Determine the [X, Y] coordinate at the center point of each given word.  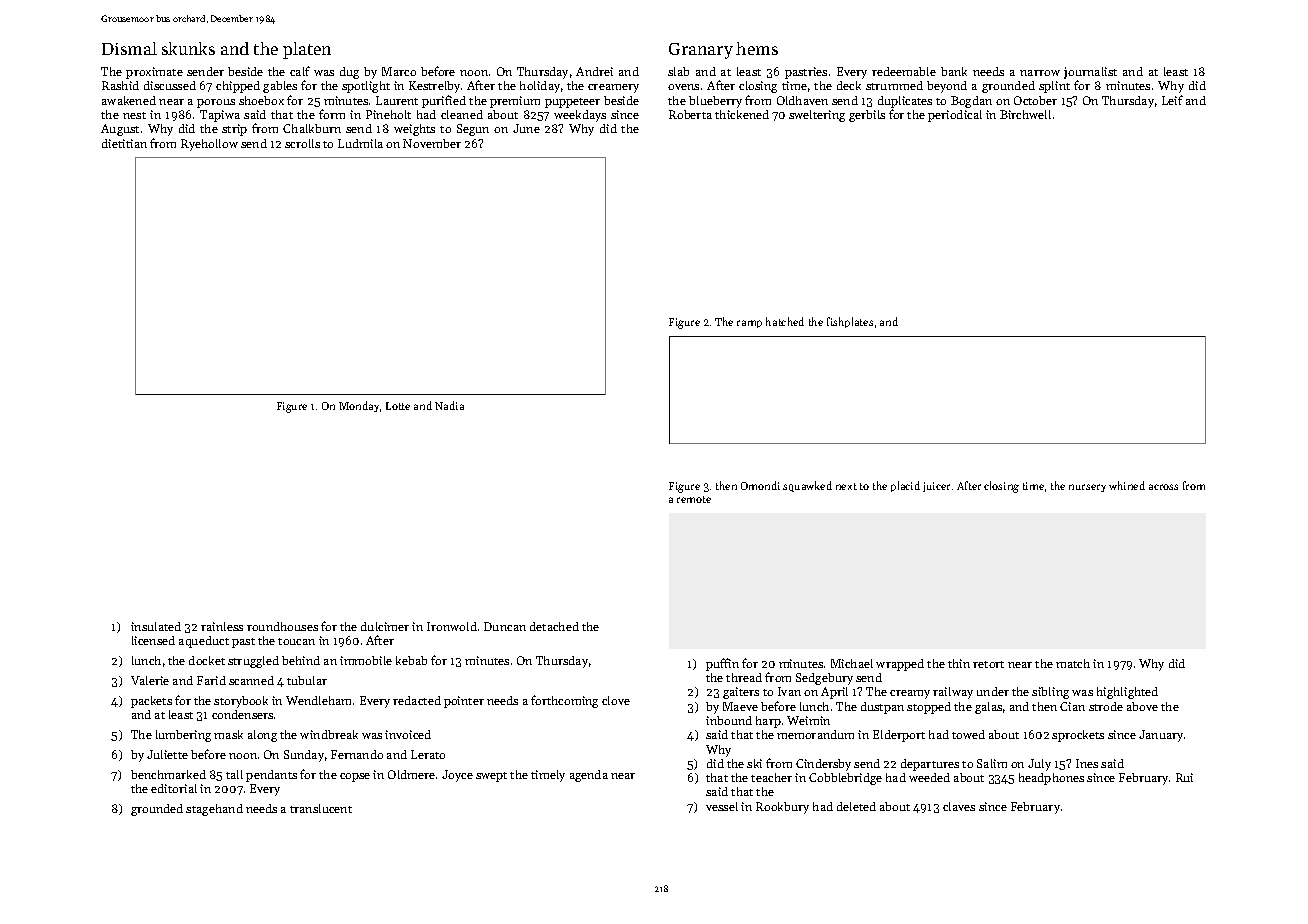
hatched [785, 321]
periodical [955, 116]
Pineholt [388, 114]
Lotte [398, 406]
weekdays [580, 116]
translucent [321, 808]
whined [1127, 485]
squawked [807, 486]
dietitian [124, 143]
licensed [153, 640]
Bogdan [971, 102]
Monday [359, 406]
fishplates [850, 322]
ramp [749, 324]
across [1163, 487]
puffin [722, 664]
